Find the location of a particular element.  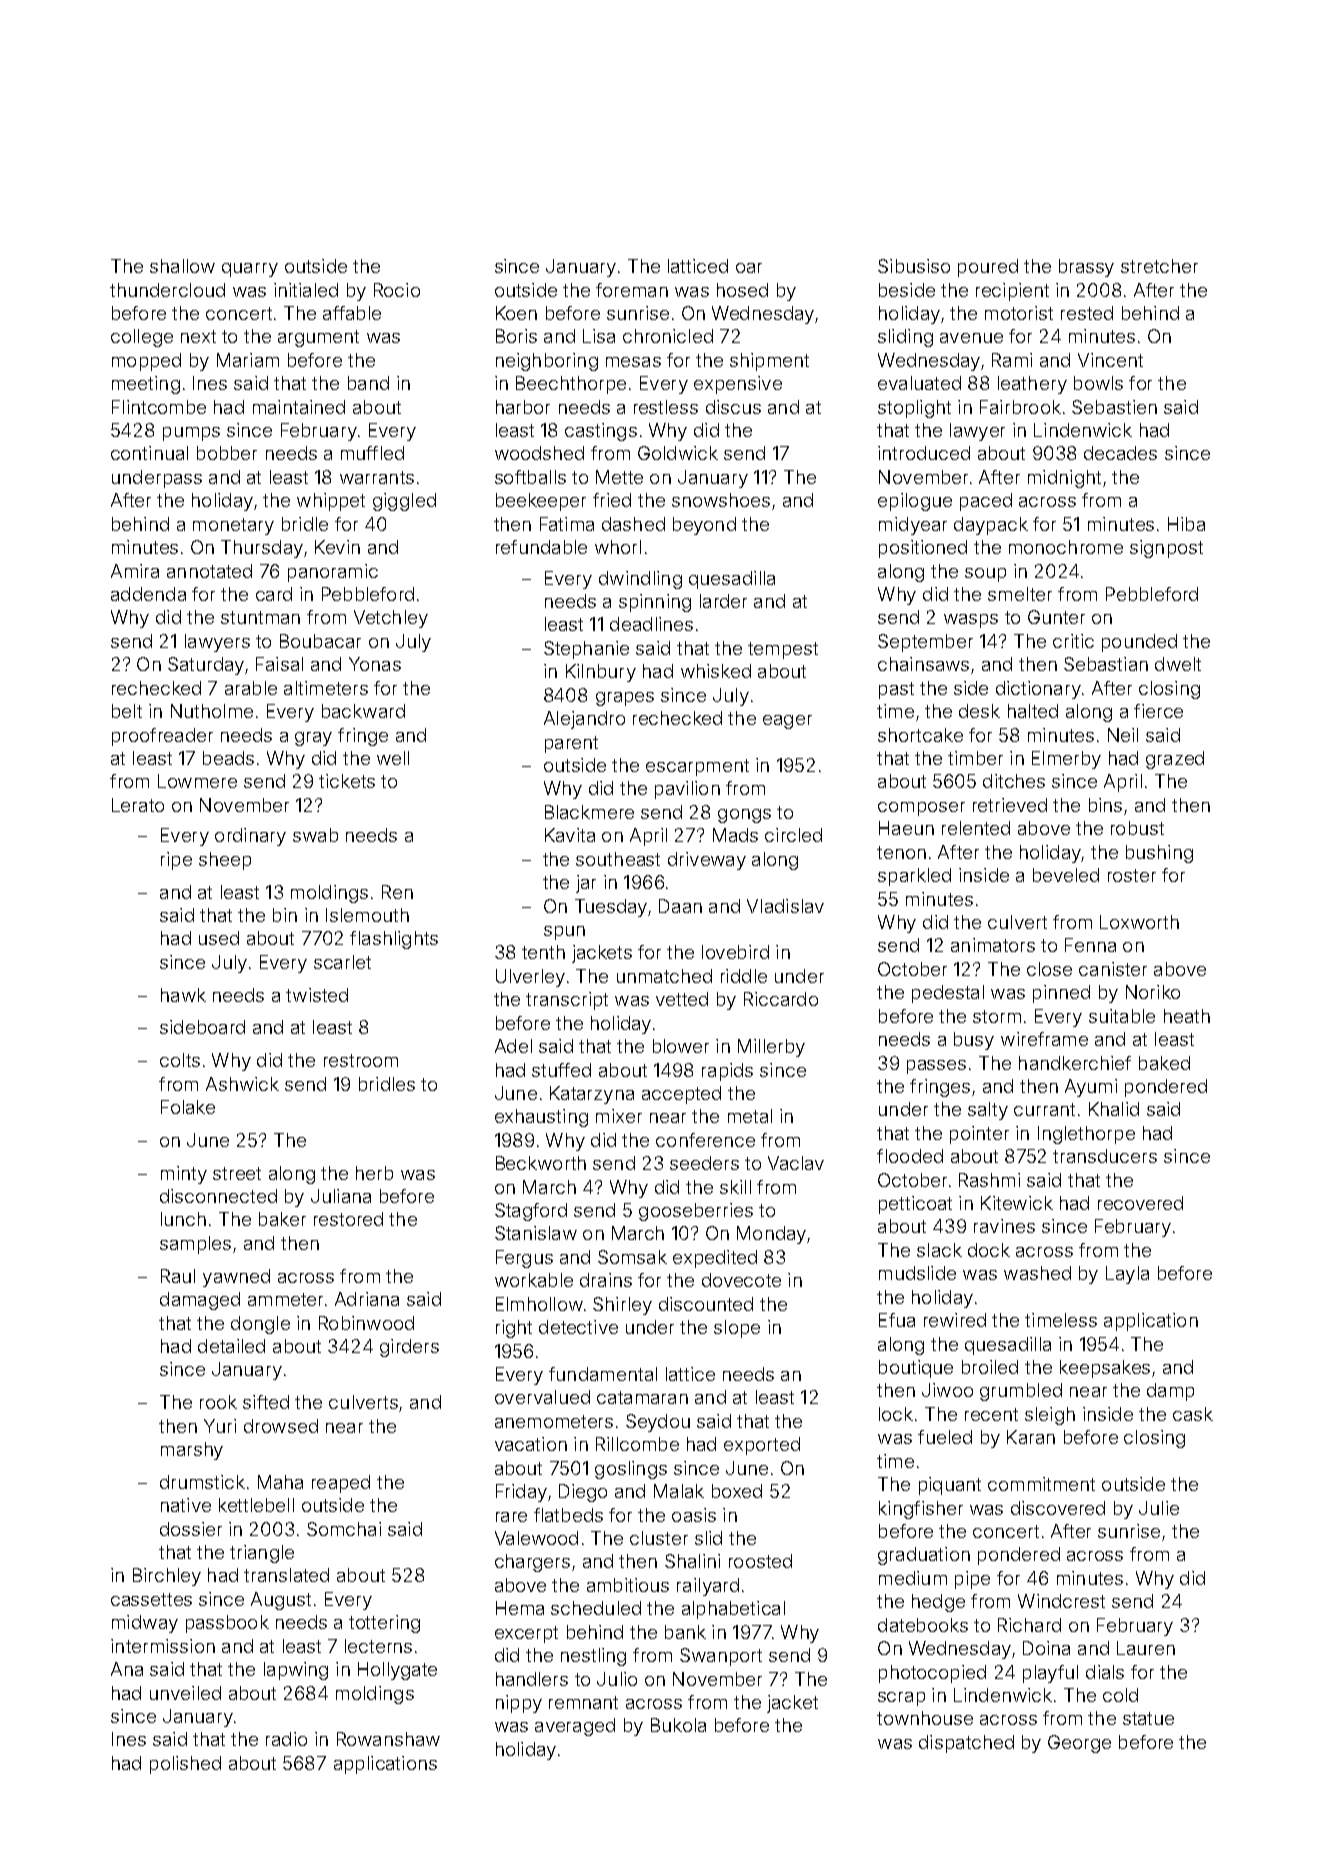

colts is located at coordinates (180, 1060).
